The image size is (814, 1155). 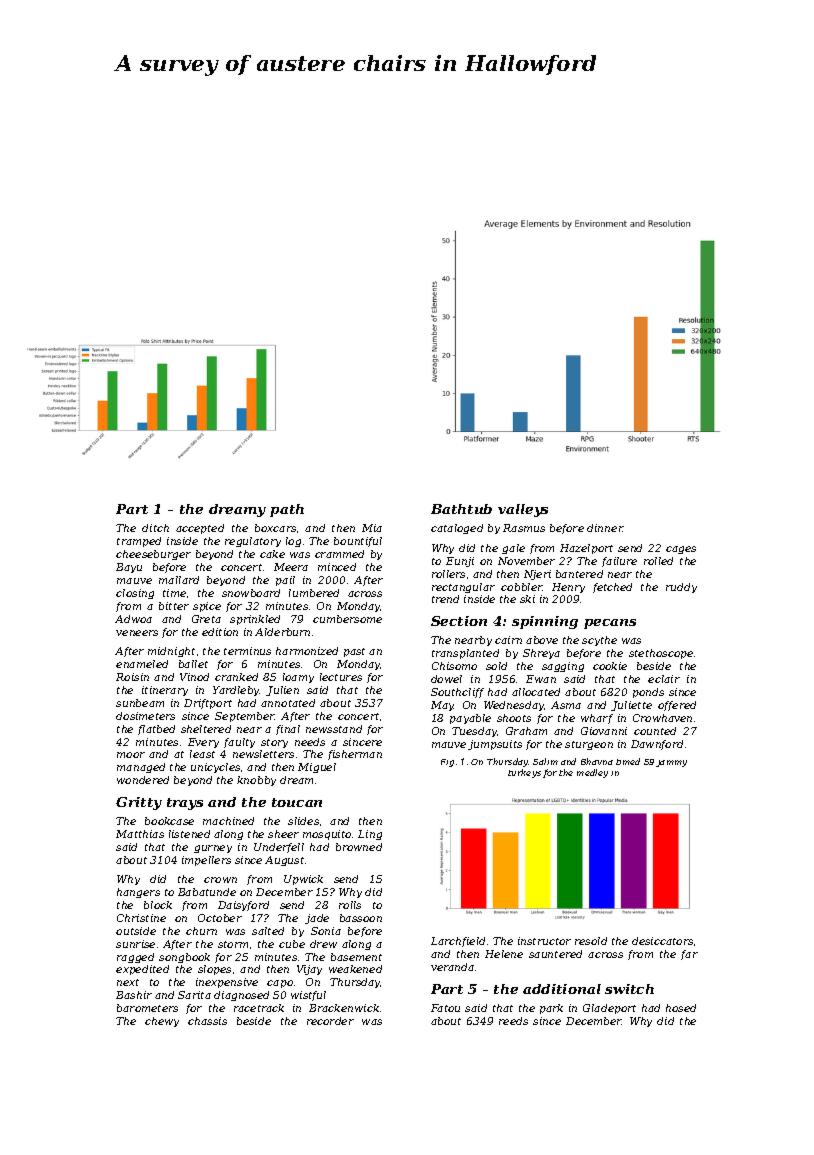 What do you see at coordinates (664, 679) in the screenshot?
I see `eclair` at bounding box center [664, 679].
